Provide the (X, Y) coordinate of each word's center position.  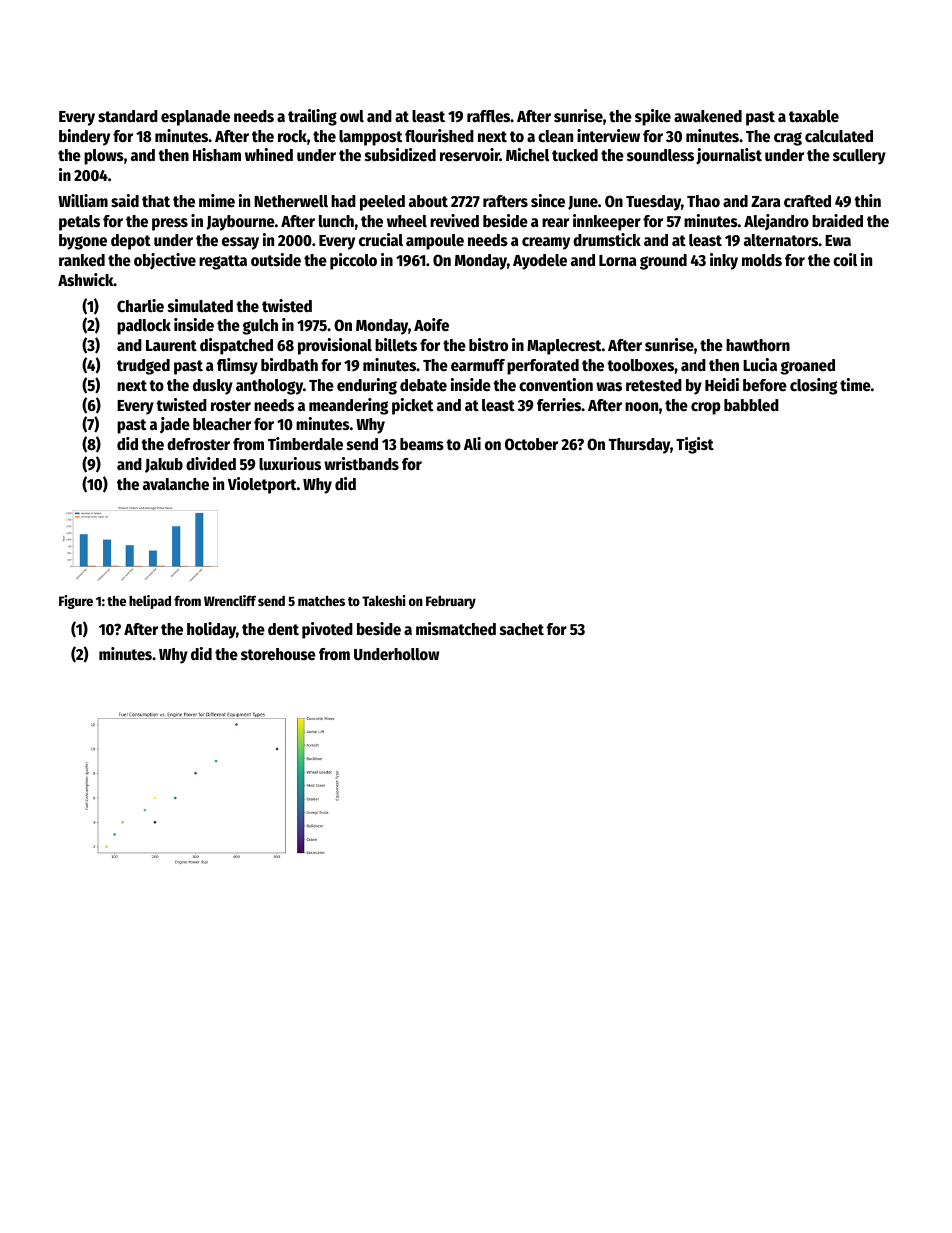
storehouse (278, 654)
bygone (83, 242)
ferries (559, 405)
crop (706, 408)
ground (663, 262)
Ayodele (540, 262)
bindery (84, 137)
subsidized (400, 155)
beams (422, 444)
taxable (814, 116)
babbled (751, 405)
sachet (522, 629)
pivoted (327, 630)
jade (175, 425)
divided (211, 464)
